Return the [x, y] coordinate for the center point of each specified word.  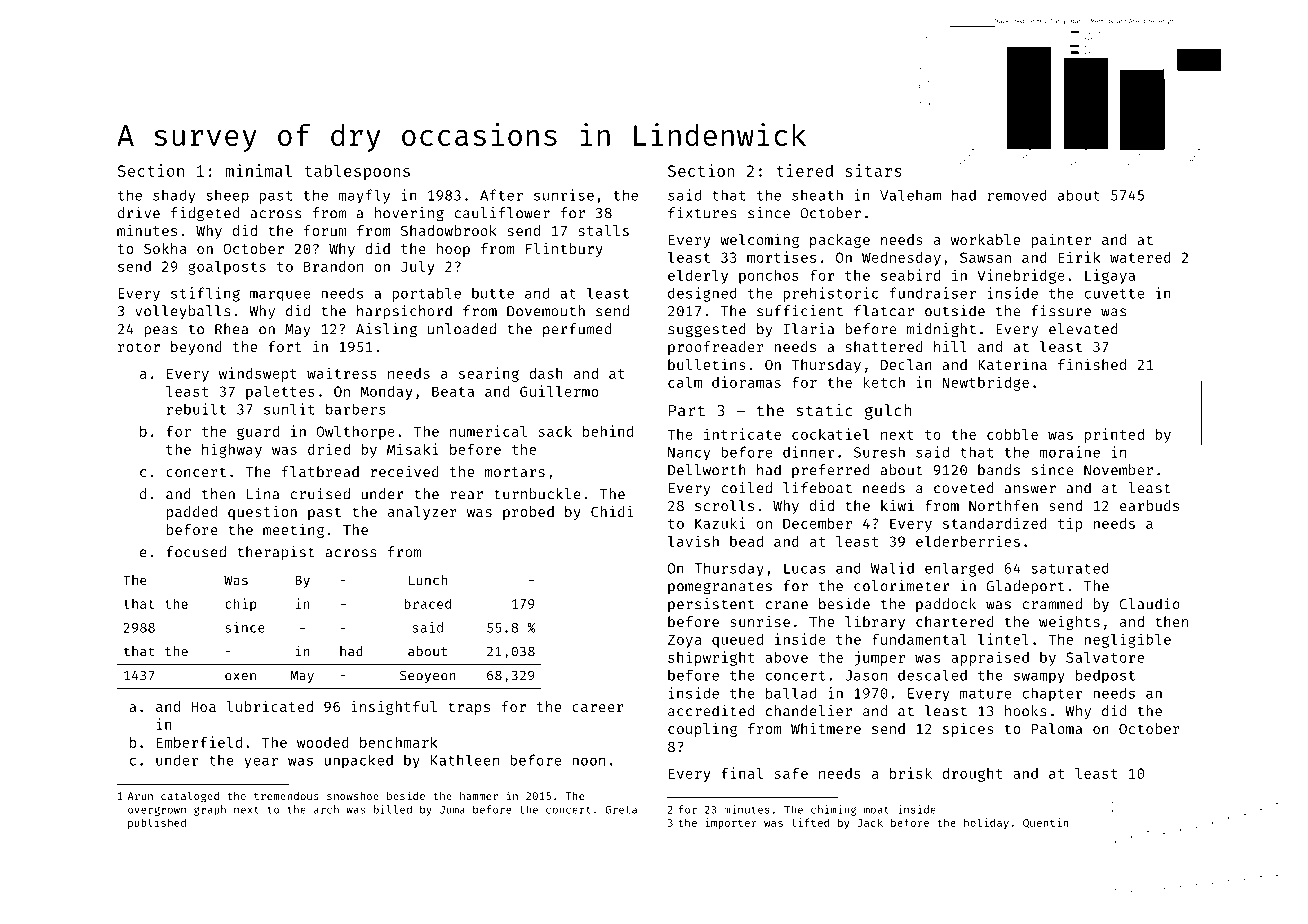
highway [232, 450]
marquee [280, 296]
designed [702, 294]
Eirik [1079, 257]
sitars [873, 170]
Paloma [1057, 728]
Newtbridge [985, 383]
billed [393, 809]
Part [687, 411]
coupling [702, 729]
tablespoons [357, 172]
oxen [240, 677]
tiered [804, 170]
